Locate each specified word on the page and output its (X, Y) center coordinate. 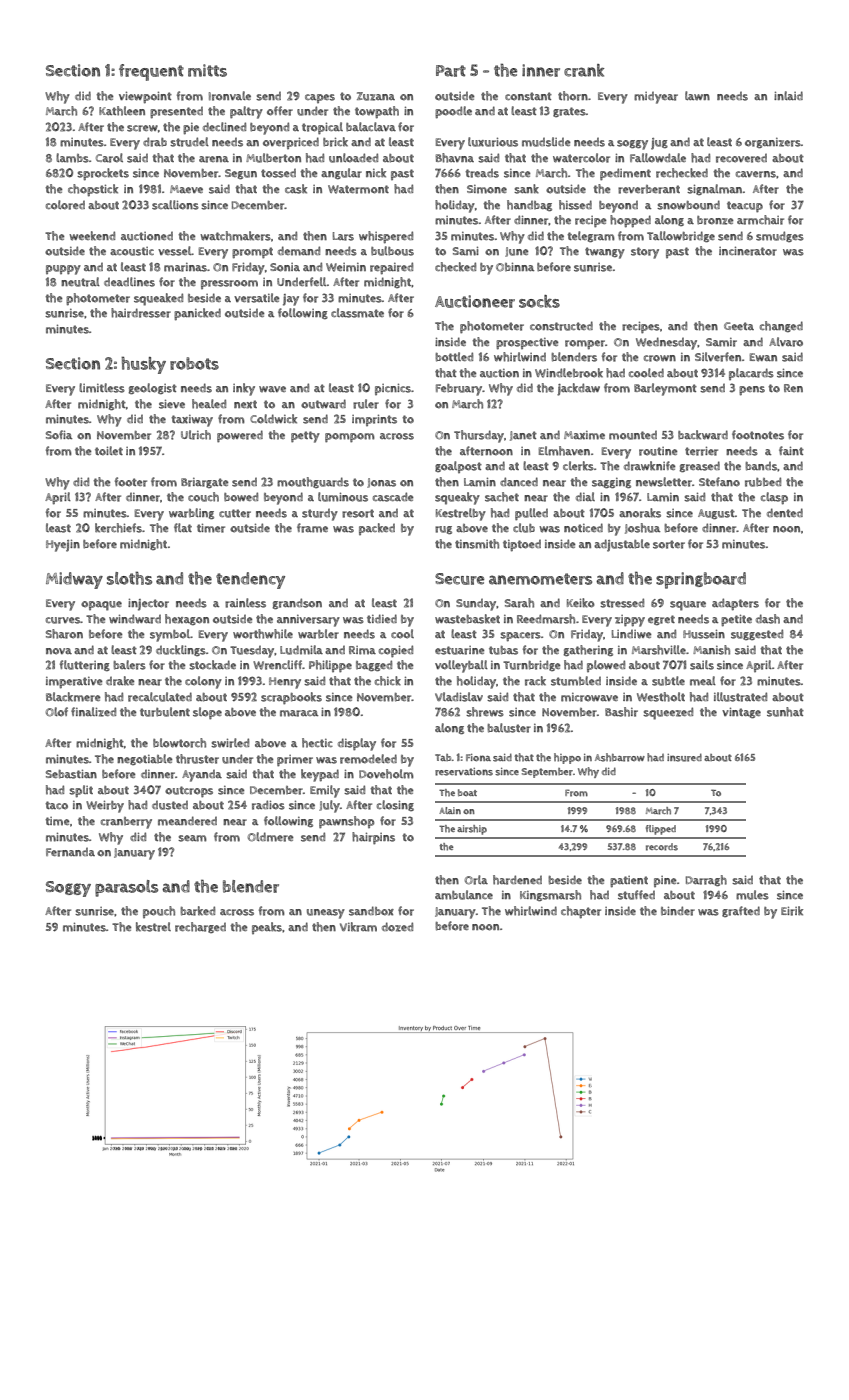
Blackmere (73, 697)
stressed (622, 603)
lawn (697, 96)
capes (320, 98)
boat (467, 792)
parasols (126, 888)
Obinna (515, 267)
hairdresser (141, 313)
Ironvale (230, 96)
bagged (374, 665)
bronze (715, 220)
